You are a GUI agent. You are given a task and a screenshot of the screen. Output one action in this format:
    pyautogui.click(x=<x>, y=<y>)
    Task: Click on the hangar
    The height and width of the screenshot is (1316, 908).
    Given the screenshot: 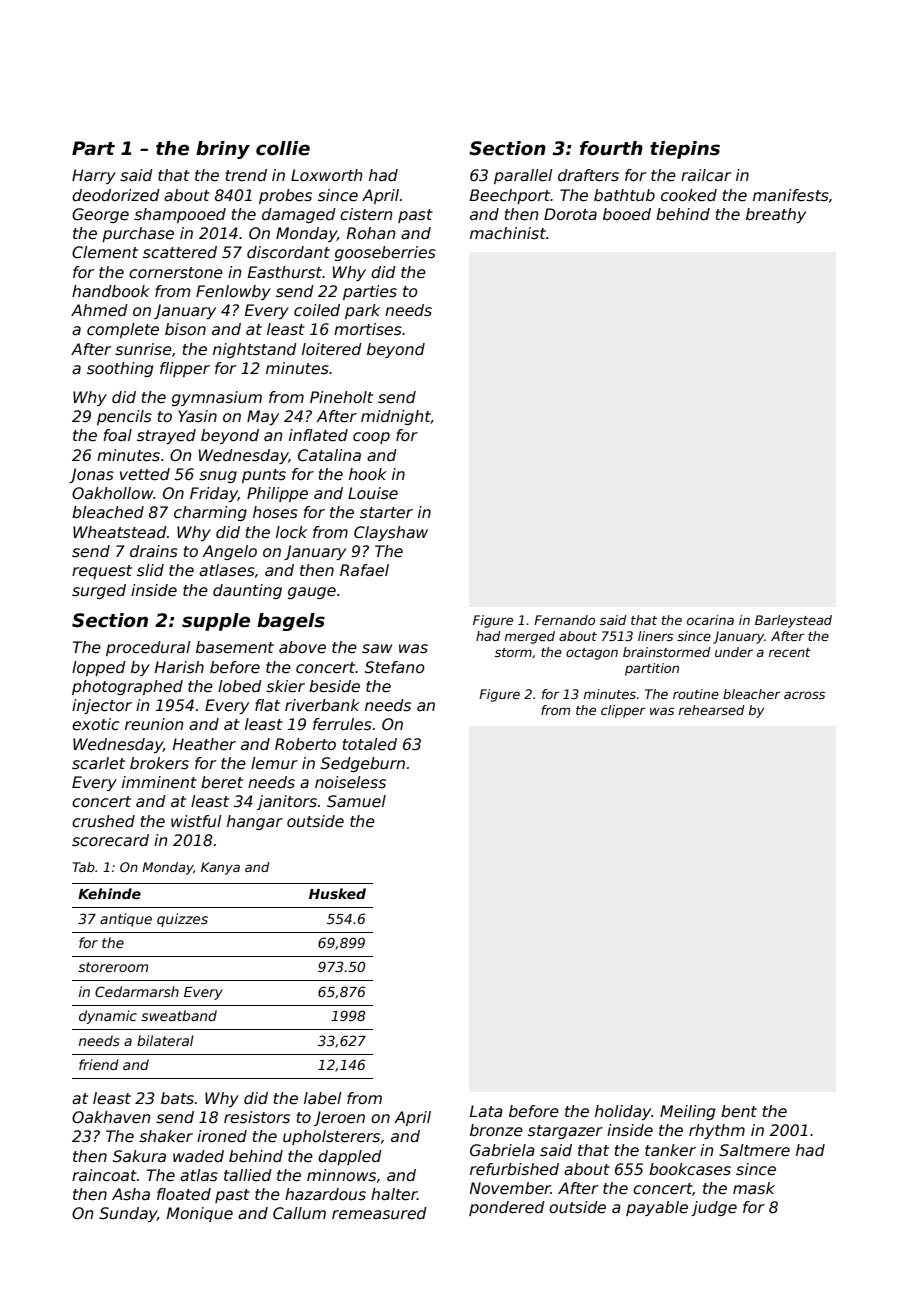 What is the action you would take?
    pyautogui.click(x=255, y=822)
